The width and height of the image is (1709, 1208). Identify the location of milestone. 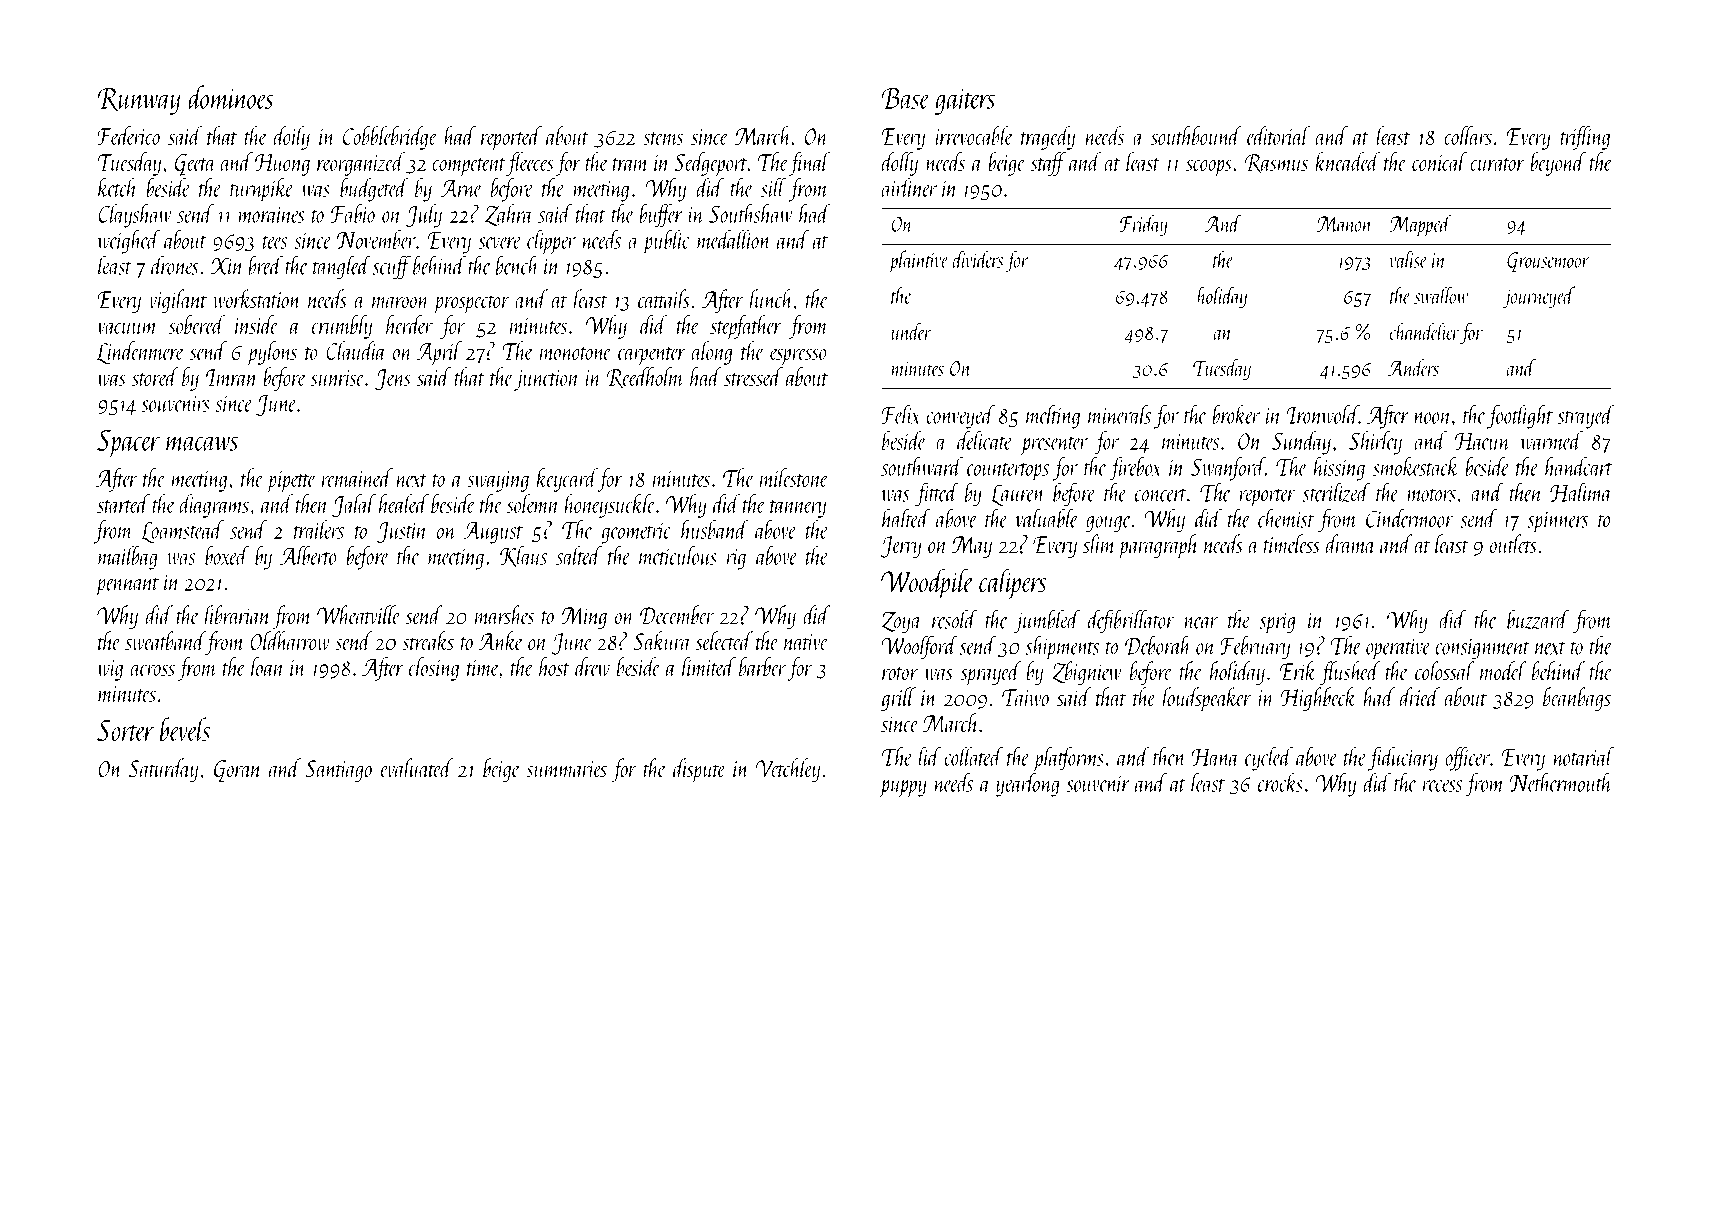
(794, 477).
